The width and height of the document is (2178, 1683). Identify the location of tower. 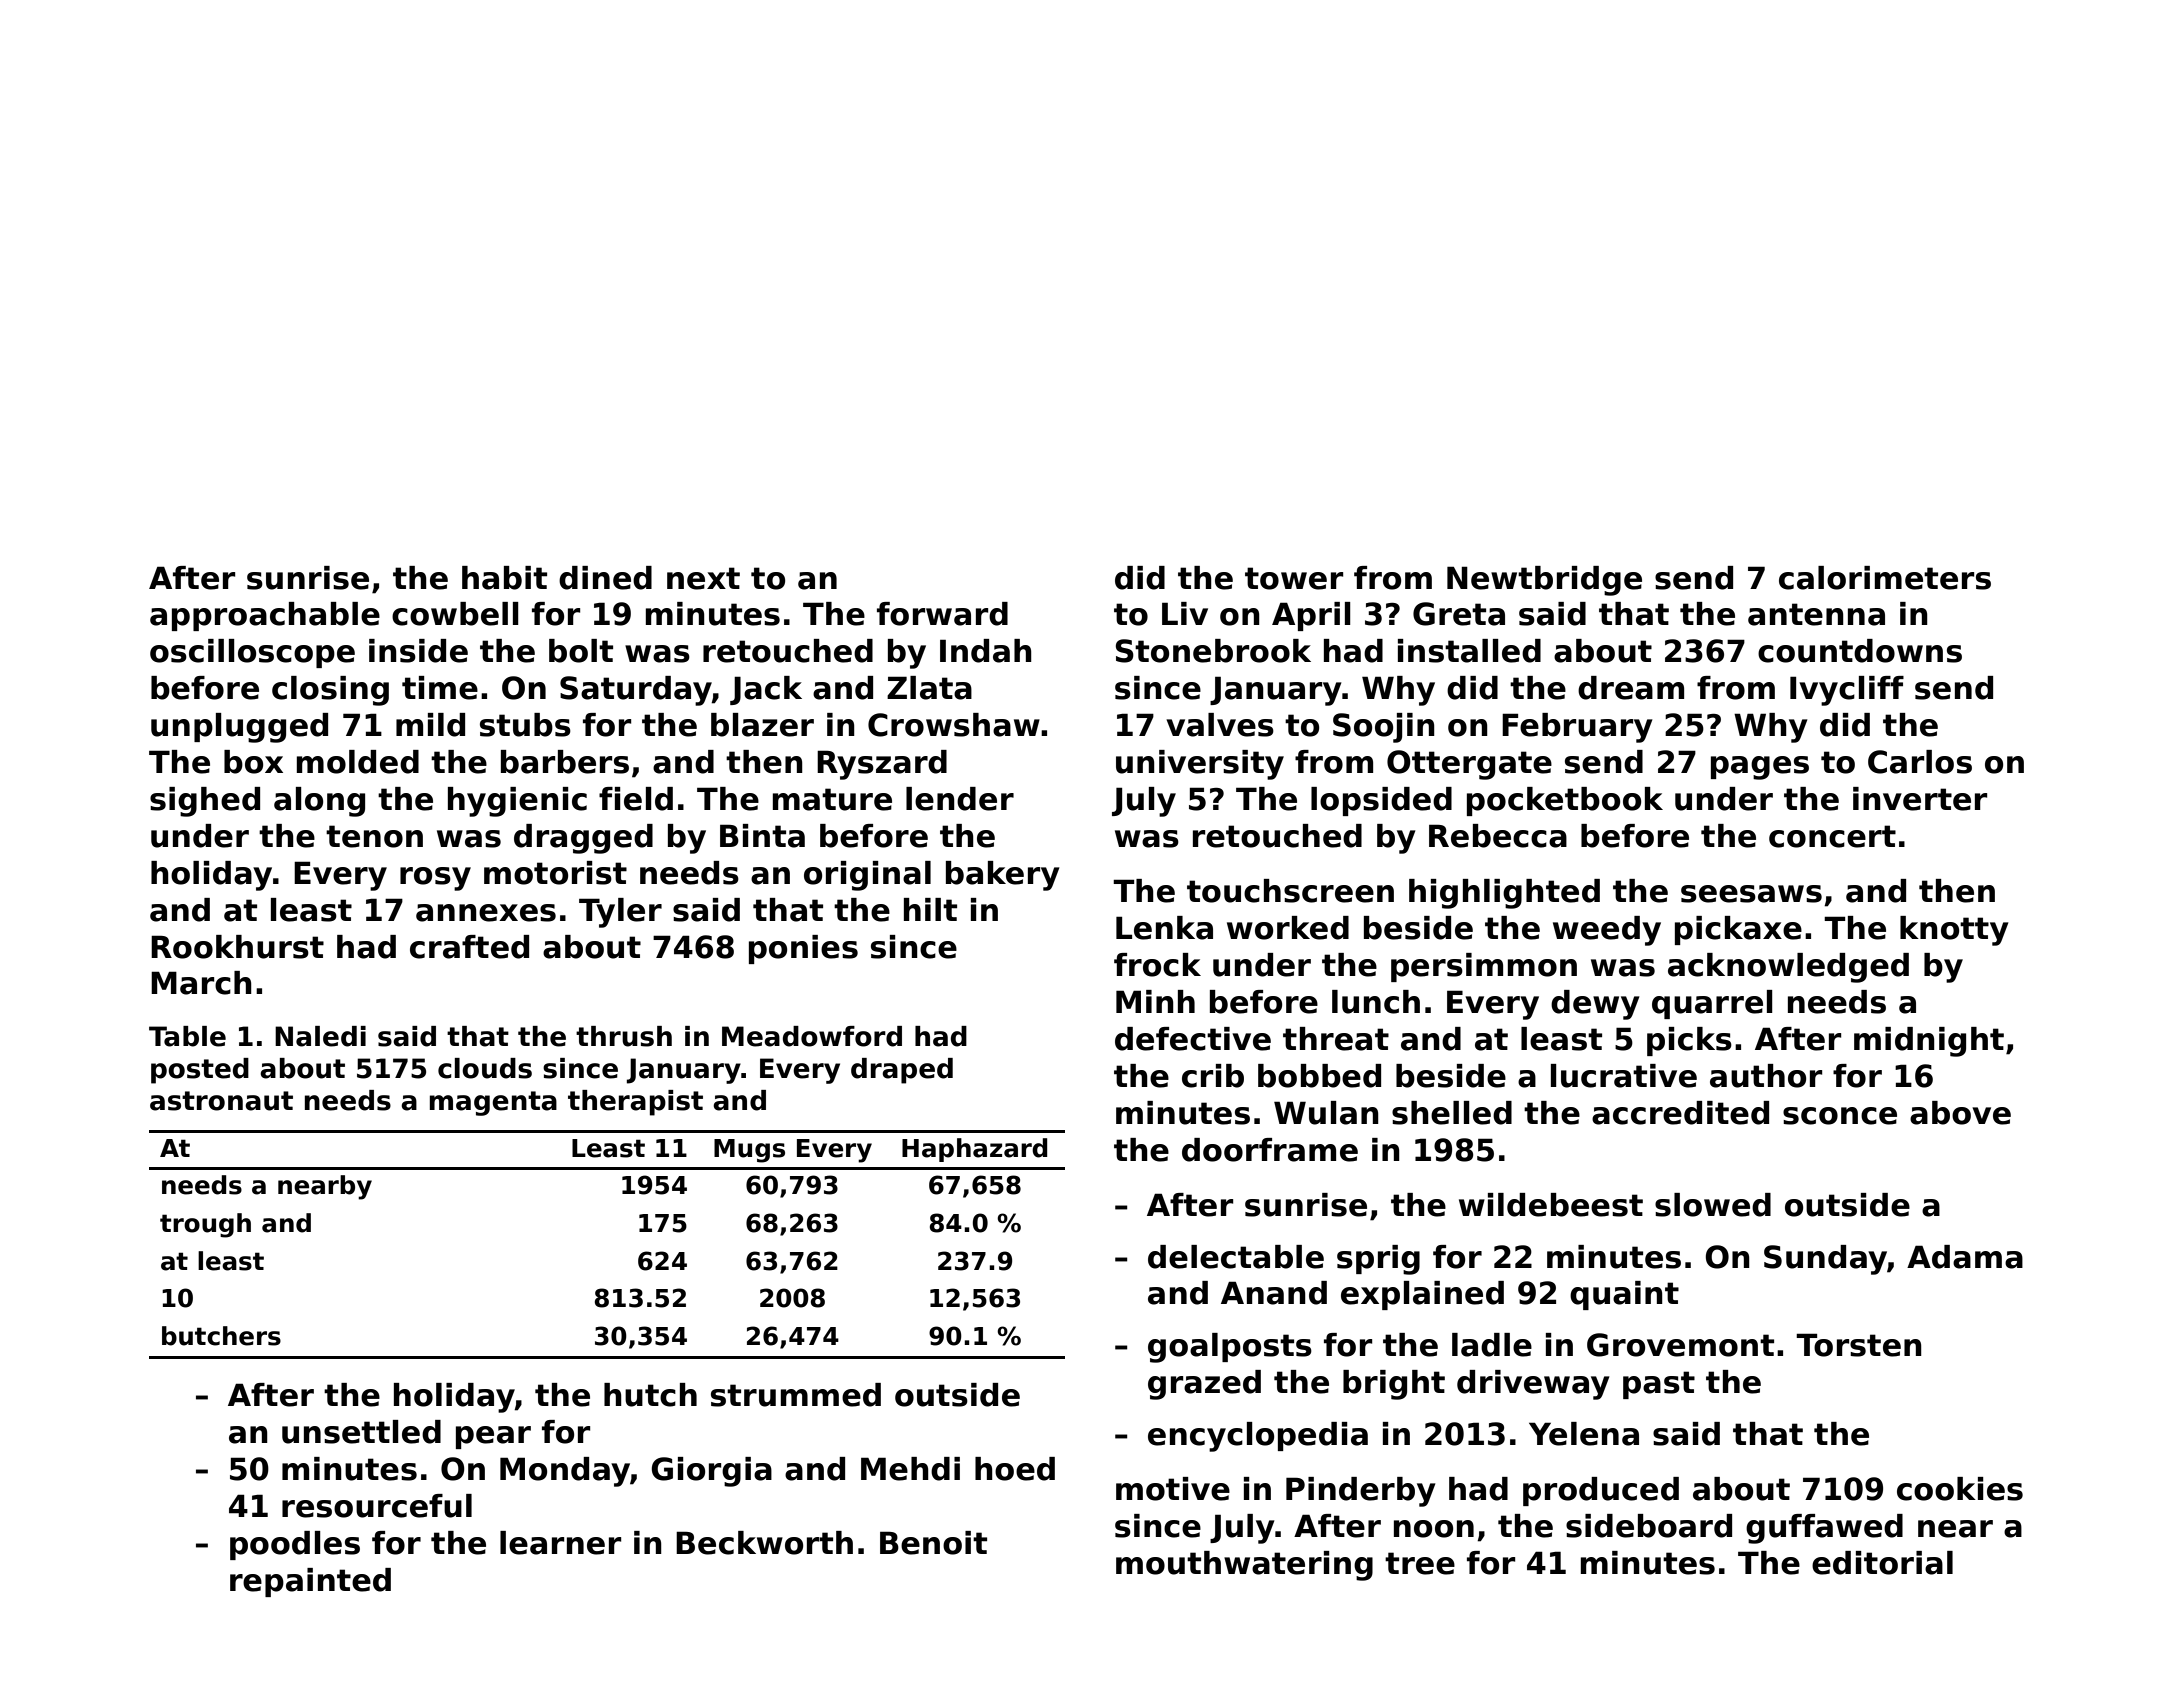
(1294, 578).
